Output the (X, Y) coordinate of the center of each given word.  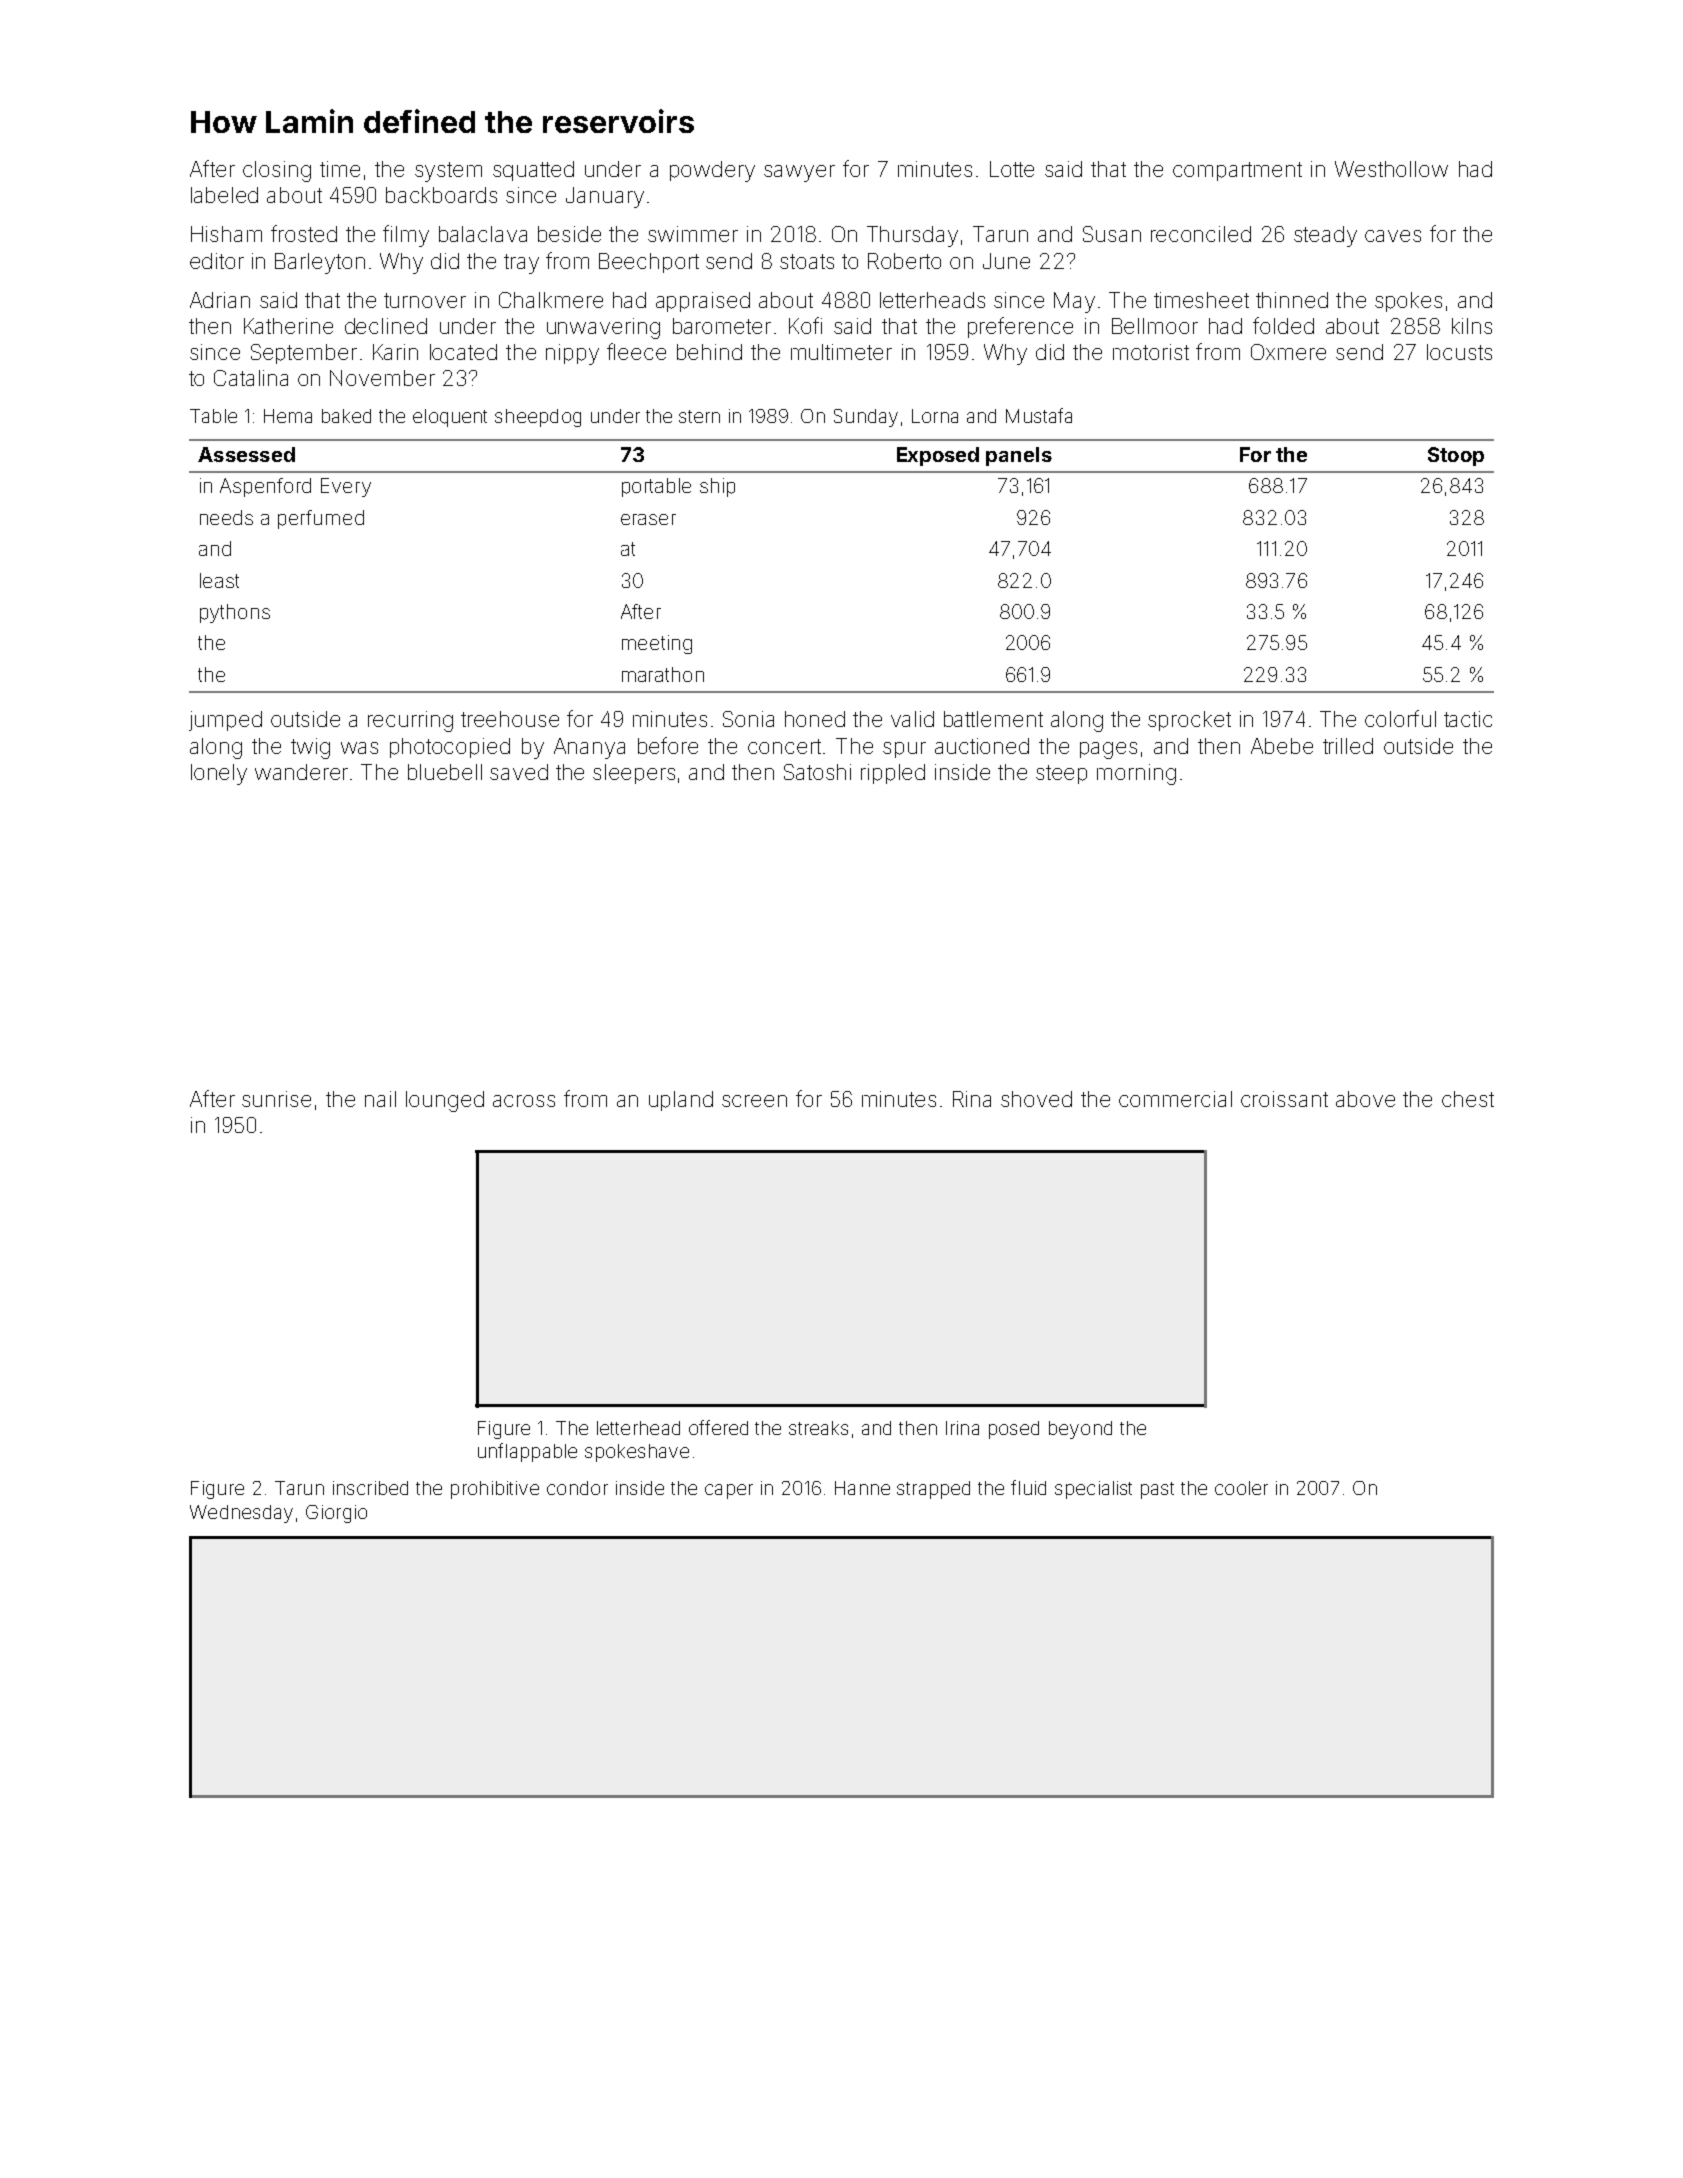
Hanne (862, 1488)
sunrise (276, 1099)
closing (277, 171)
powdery (712, 171)
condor (577, 1488)
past (1157, 1490)
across (524, 1101)
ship (717, 487)
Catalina (251, 378)
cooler (1241, 1488)
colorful (1400, 718)
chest (1468, 1099)
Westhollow (1391, 169)
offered (718, 1427)
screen (754, 1101)
